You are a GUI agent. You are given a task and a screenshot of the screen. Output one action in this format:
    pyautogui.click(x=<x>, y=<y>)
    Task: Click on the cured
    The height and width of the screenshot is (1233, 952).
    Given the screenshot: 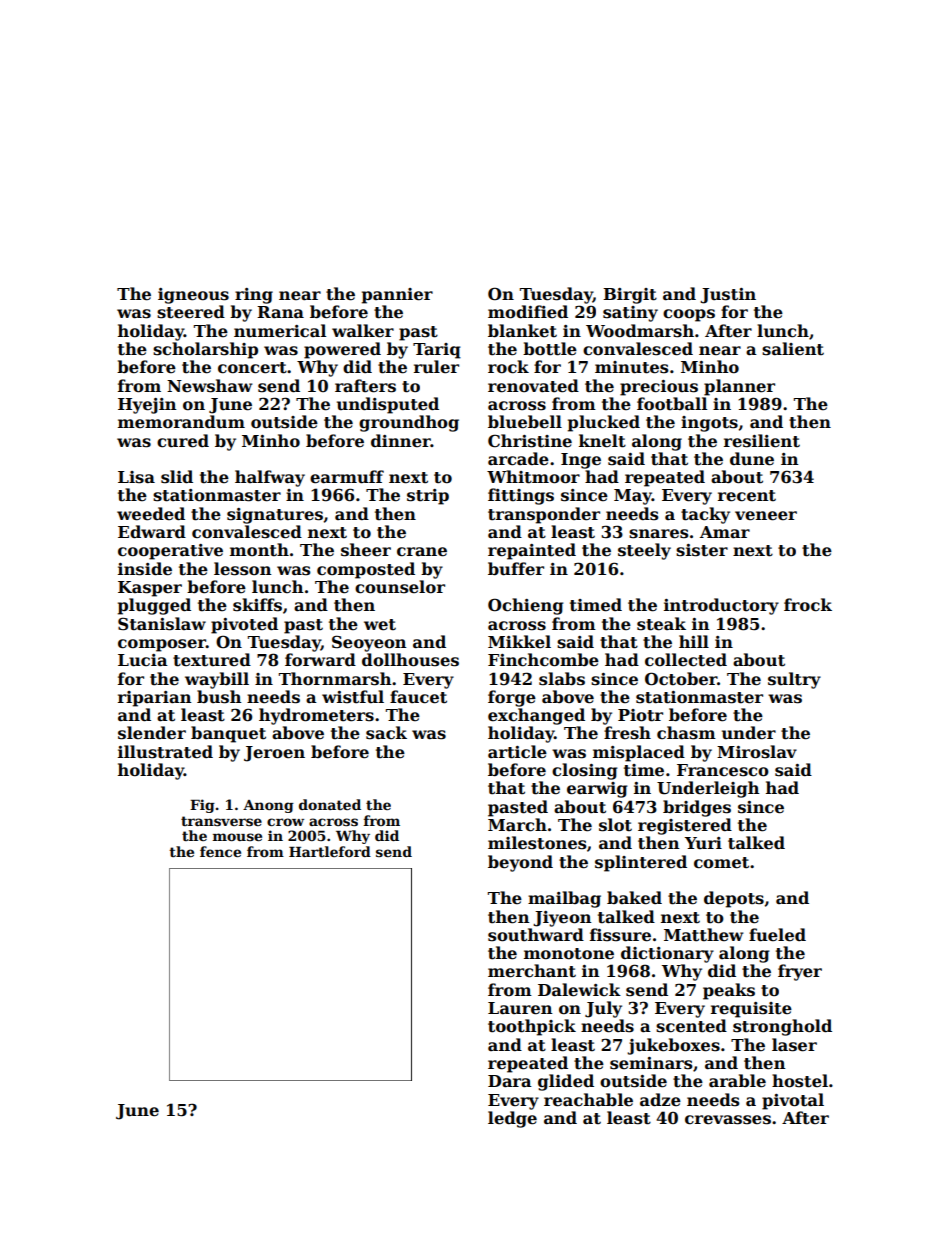 What is the action you would take?
    pyautogui.click(x=183, y=441)
